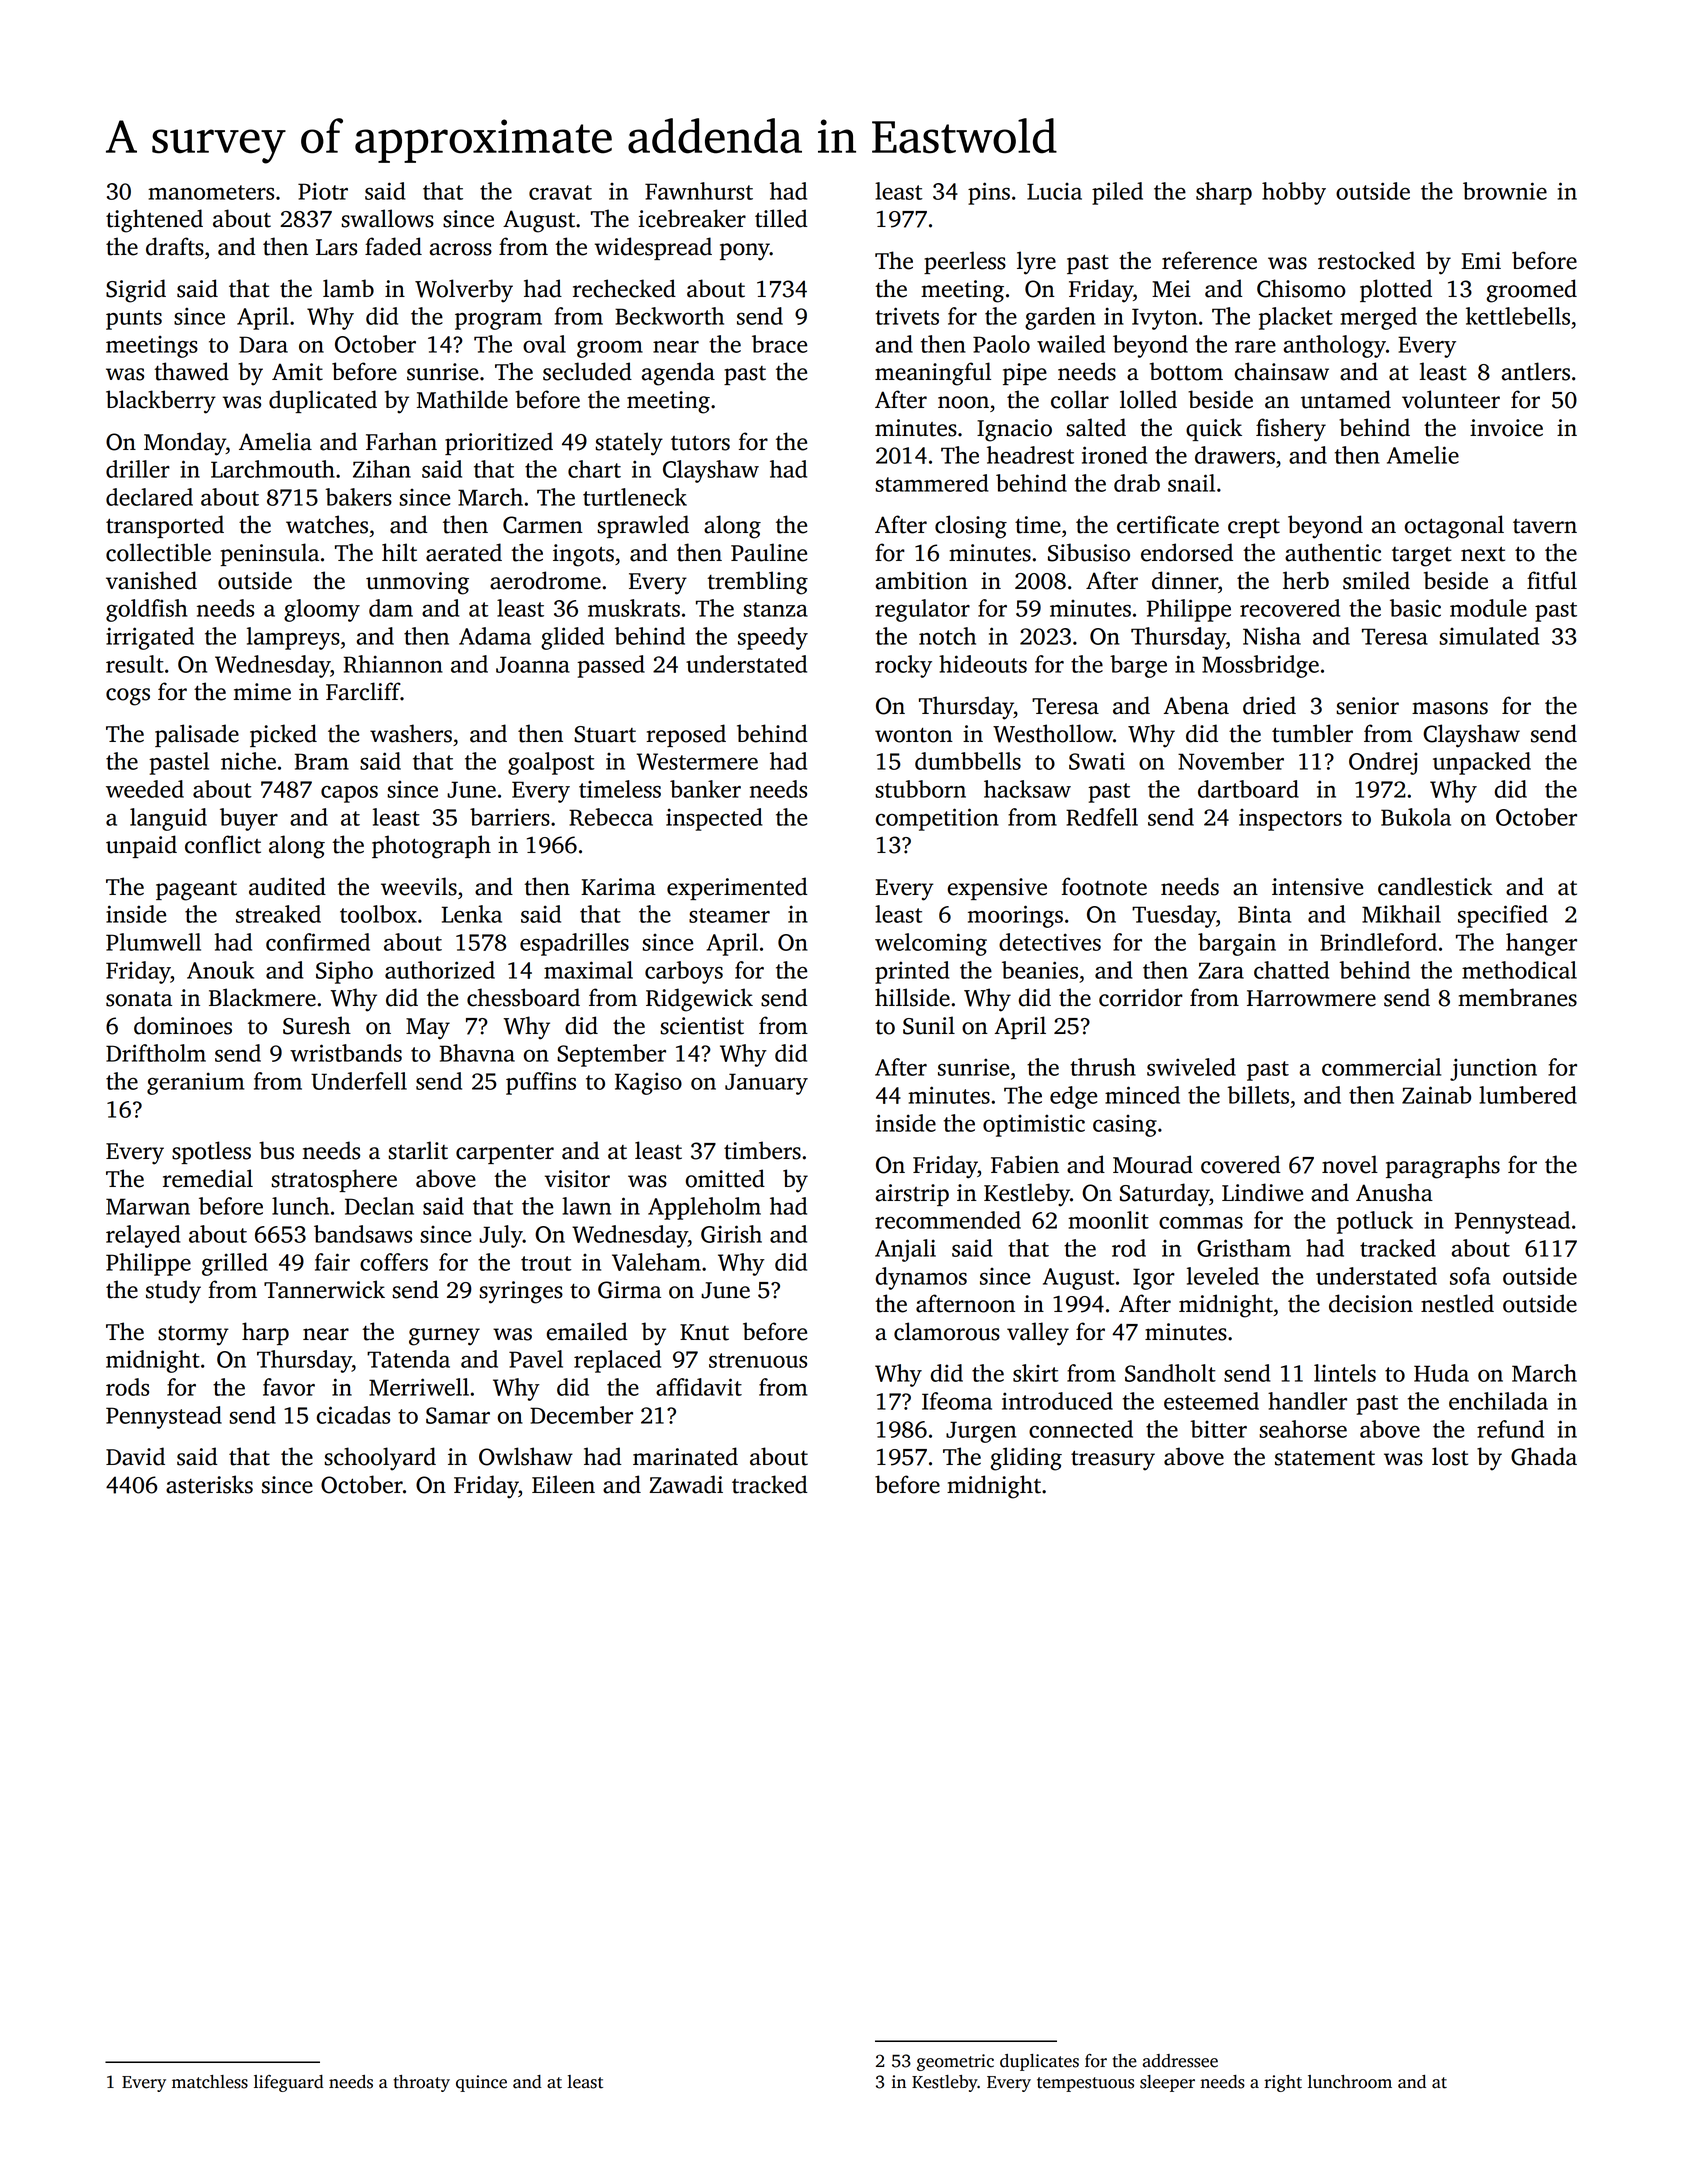 The width and height of the screenshot is (1683, 2178). What do you see at coordinates (211, 192) in the screenshot?
I see `manometers` at bounding box center [211, 192].
